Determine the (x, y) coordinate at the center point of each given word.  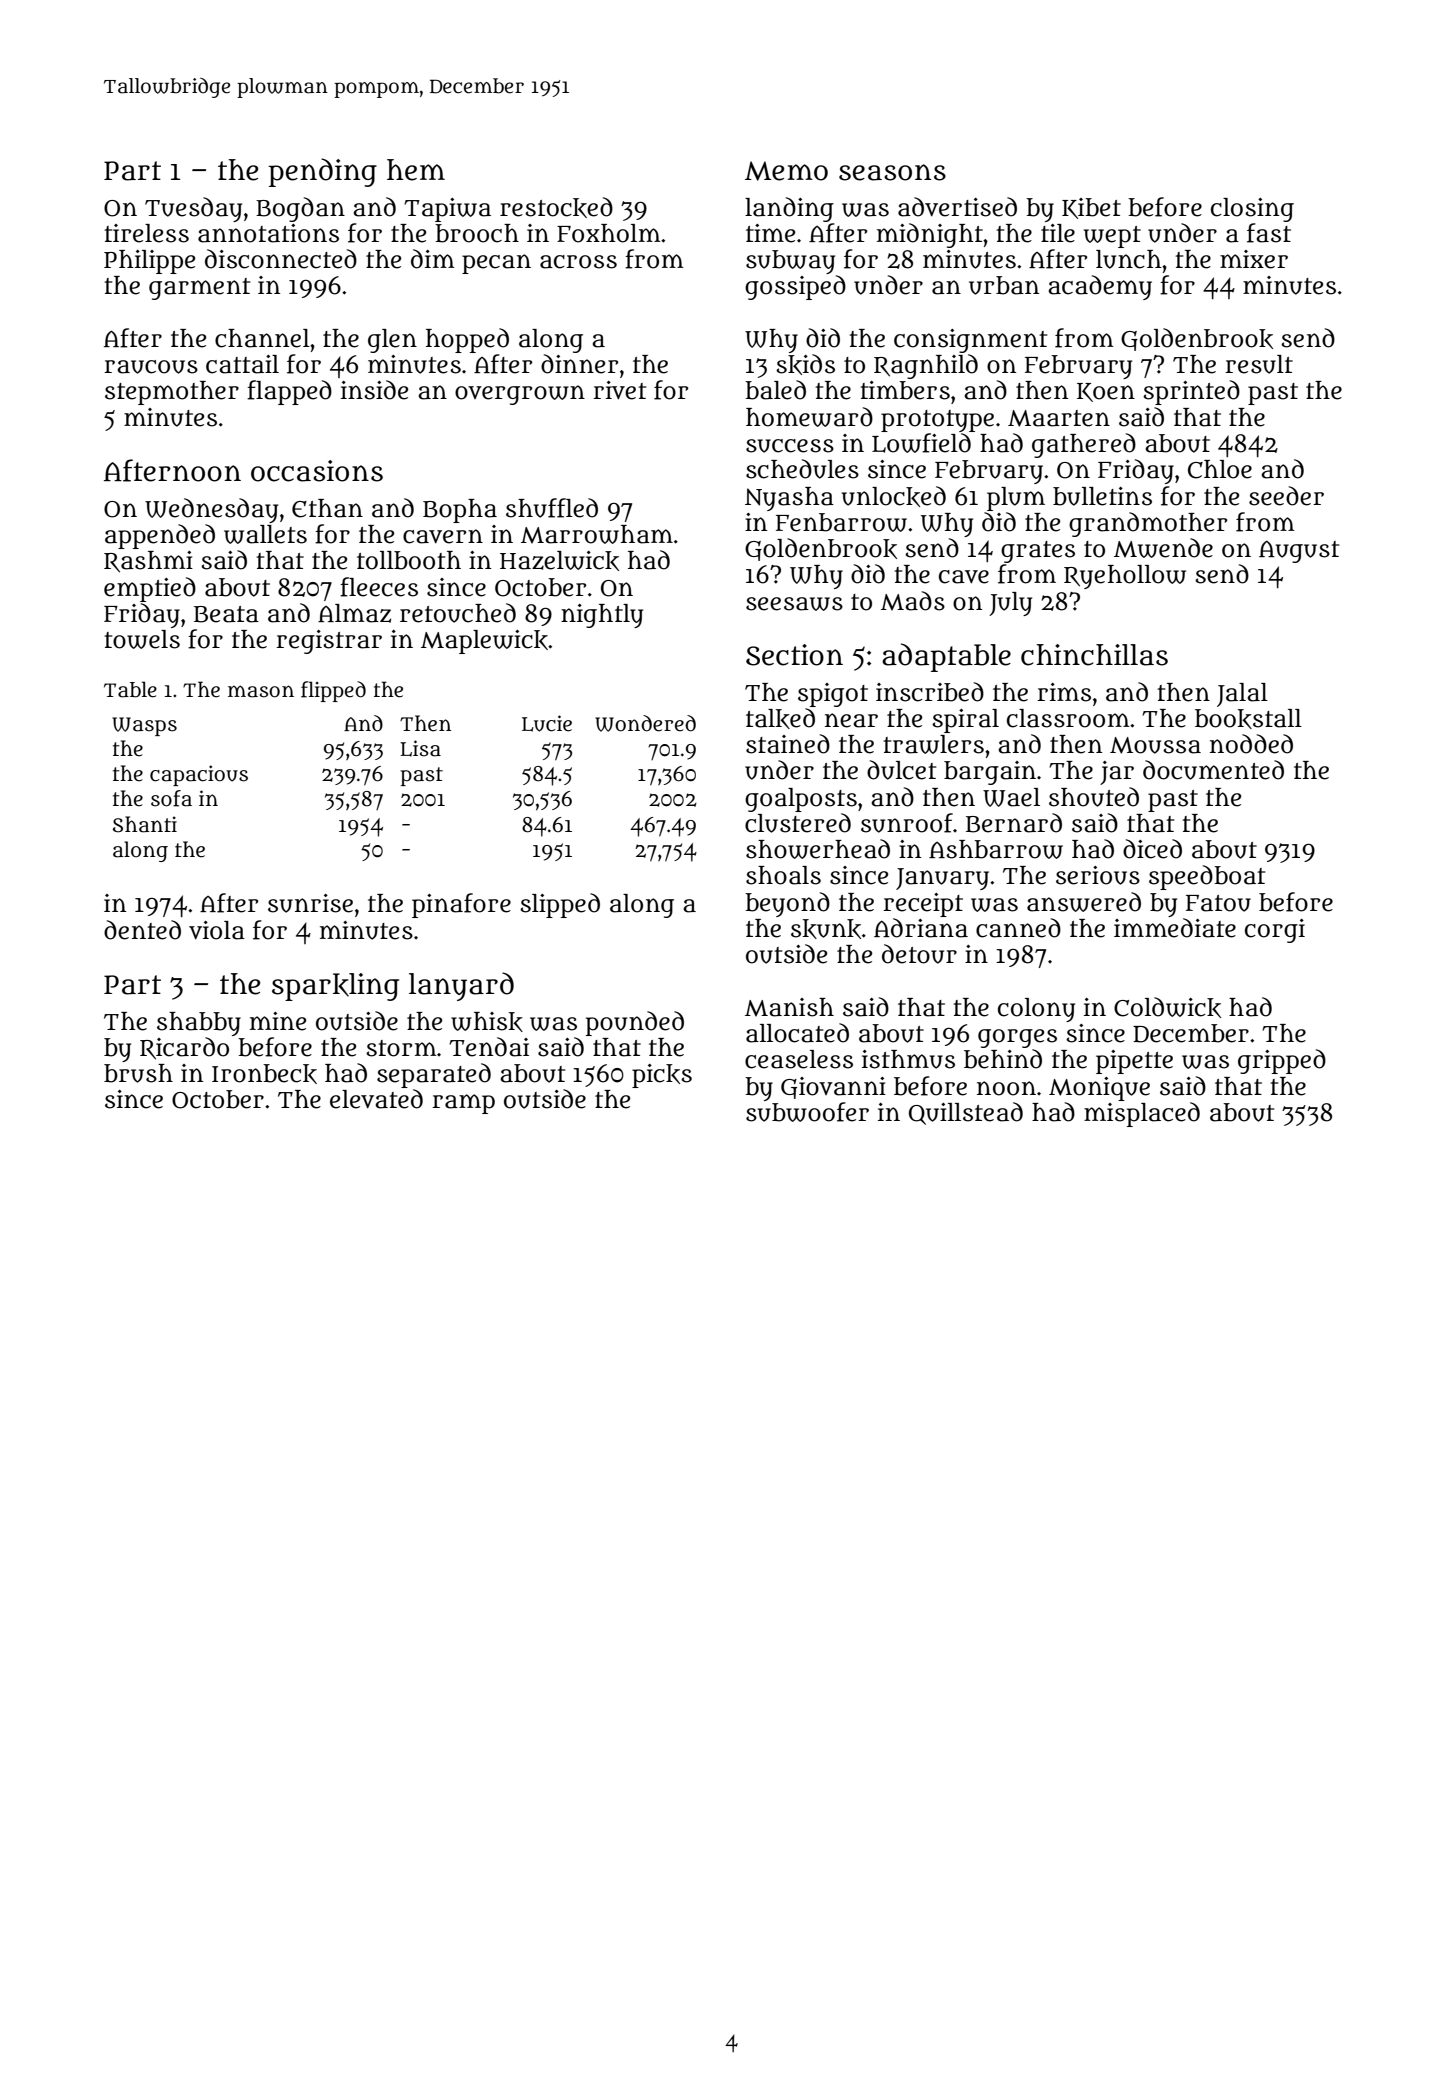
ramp (463, 1104)
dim (433, 259)
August (1299, 551)
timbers (905, 390)
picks (662, 1076)
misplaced (1142, 1114)
